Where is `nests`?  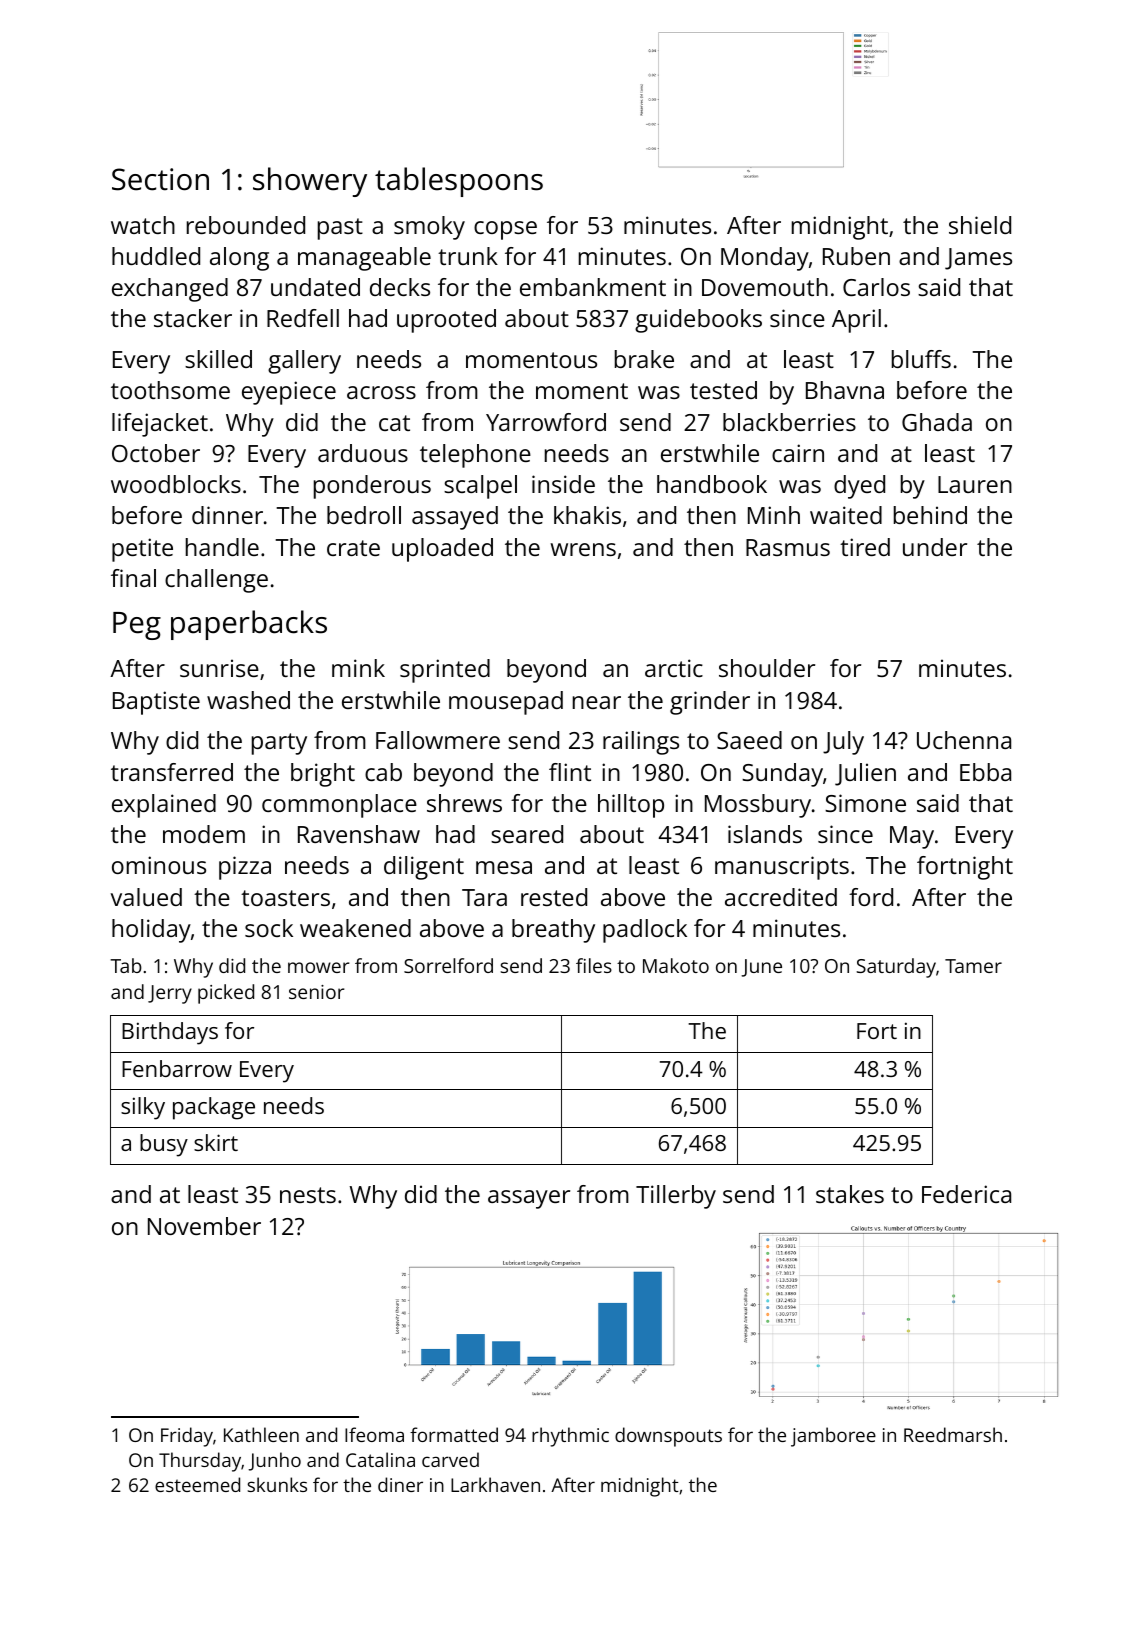
nests is located at coordinates (308, 1195).
